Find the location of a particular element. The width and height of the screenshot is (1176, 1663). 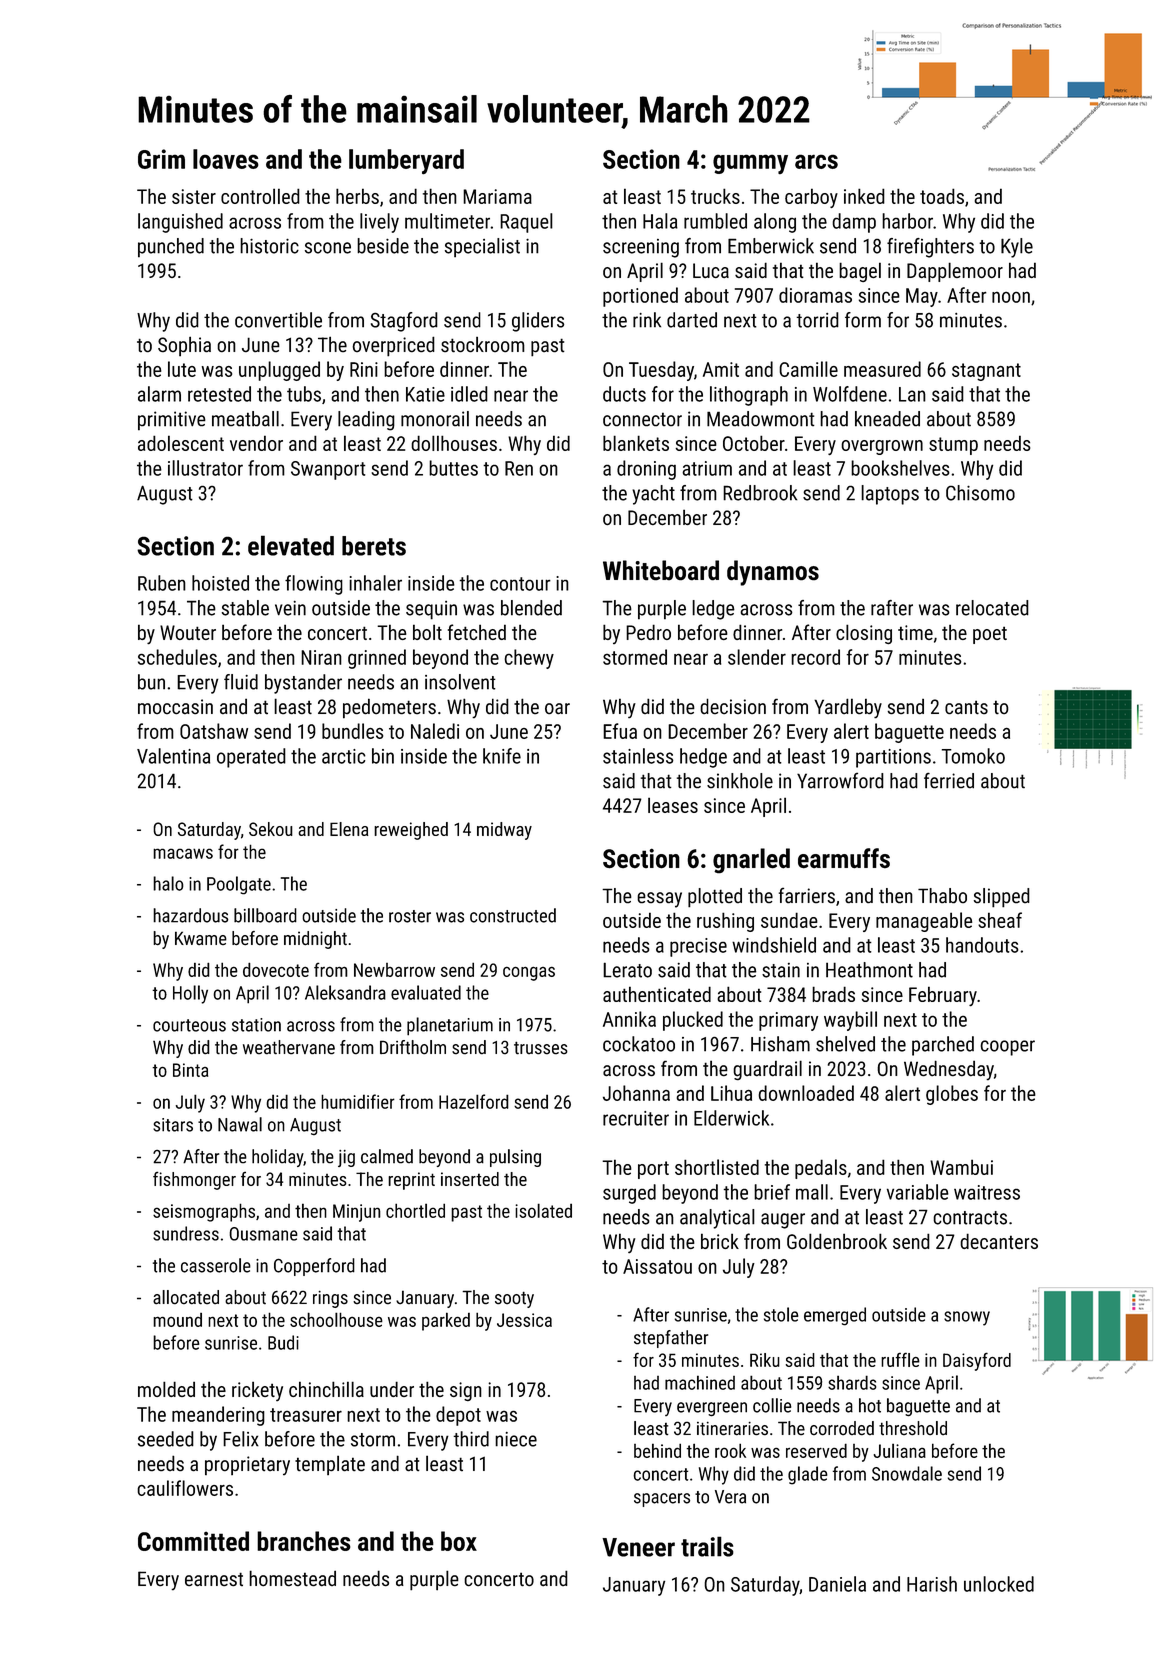

macaws is located at coordinates (183, 853).
